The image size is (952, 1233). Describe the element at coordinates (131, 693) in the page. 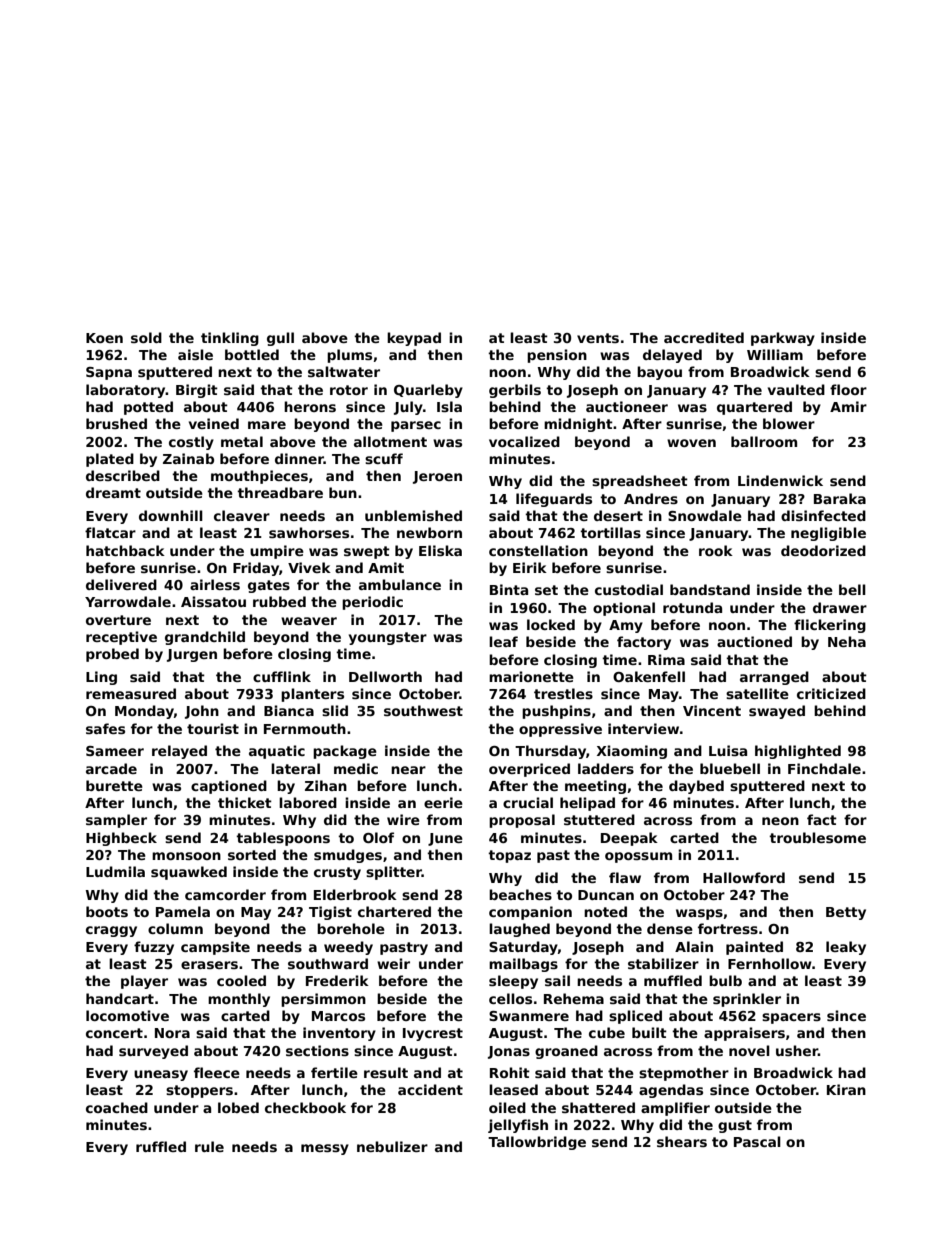

I see `remeasured` at that location.
